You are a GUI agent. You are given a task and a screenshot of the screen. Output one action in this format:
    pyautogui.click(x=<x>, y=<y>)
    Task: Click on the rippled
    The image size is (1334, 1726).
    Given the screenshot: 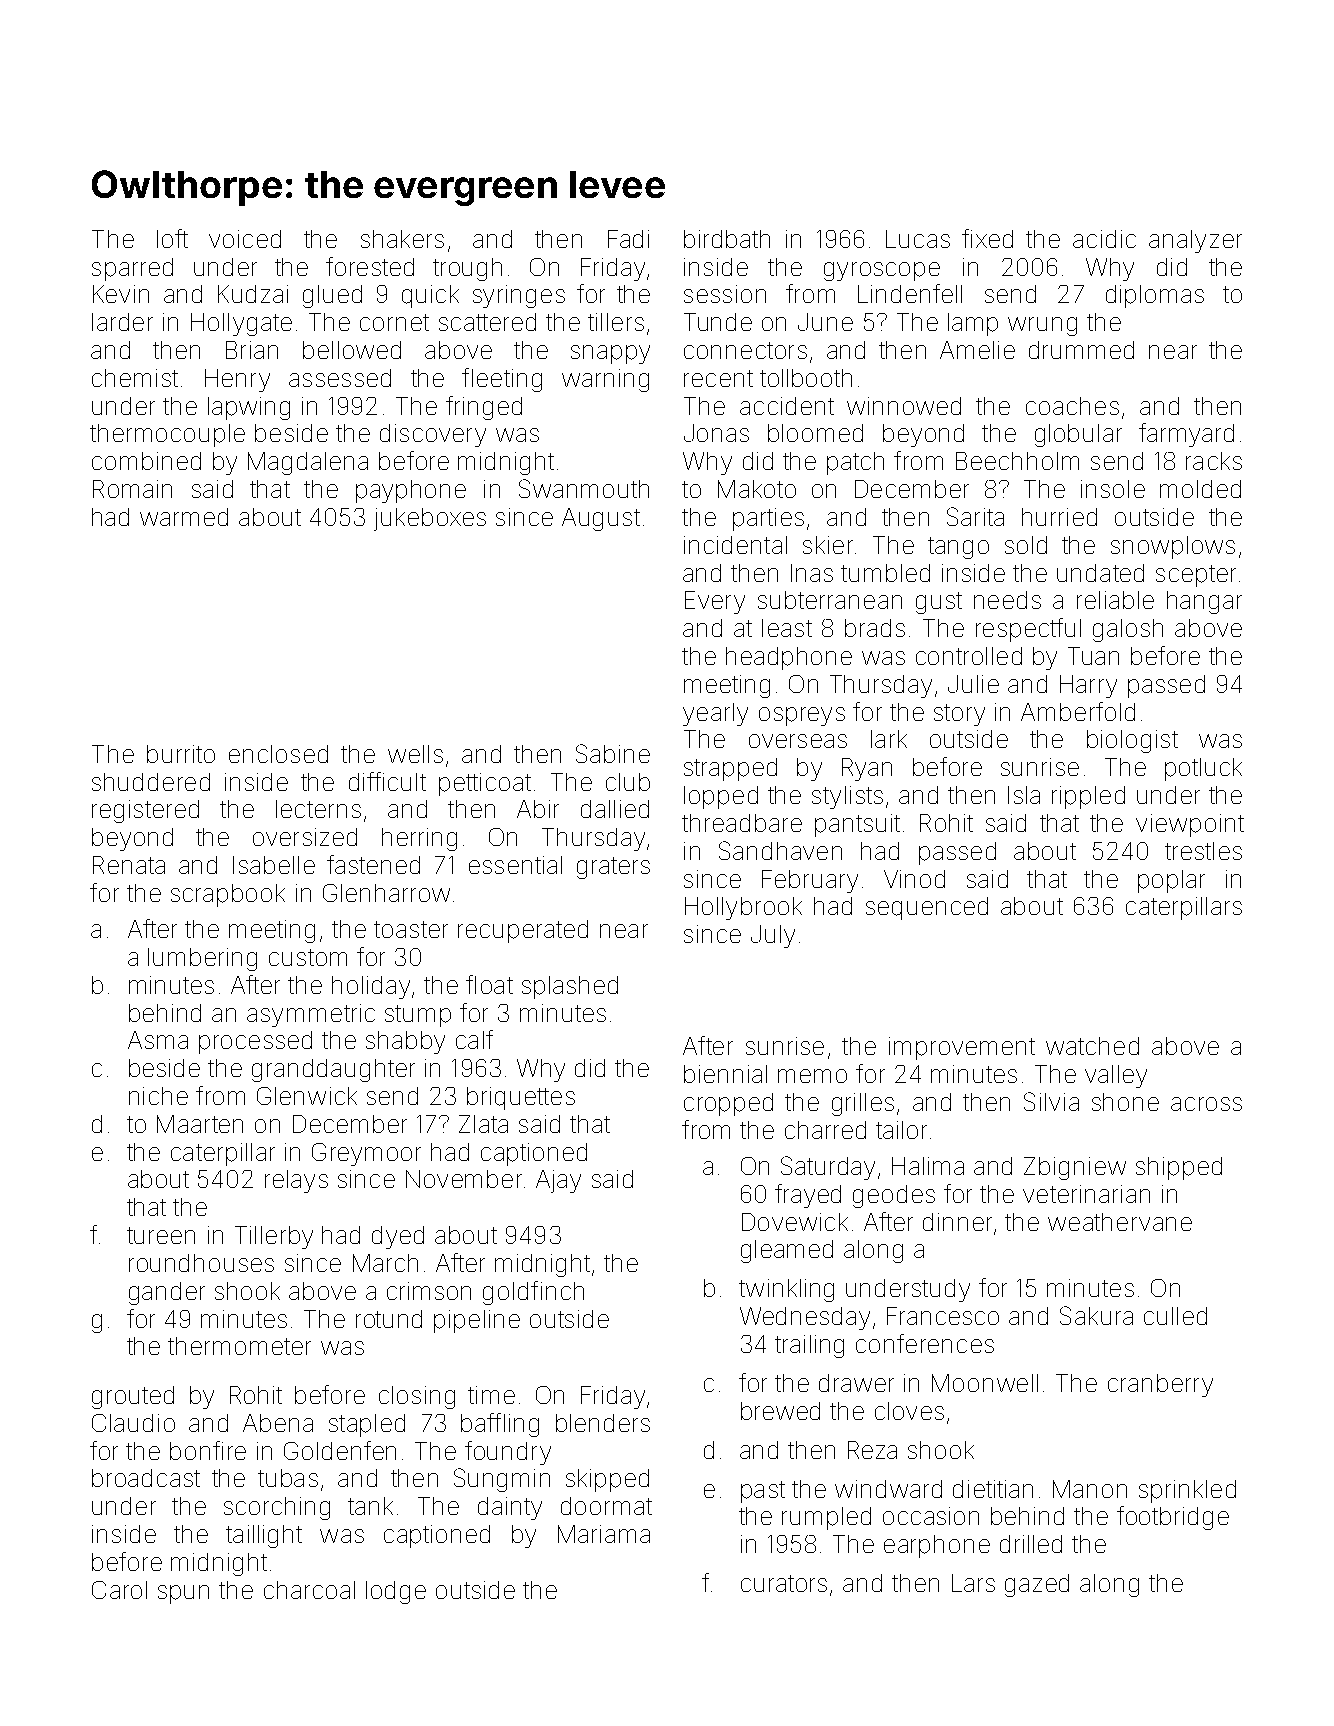 What is the action you would take?
    pyautogui.click(x=1088, y=797)
